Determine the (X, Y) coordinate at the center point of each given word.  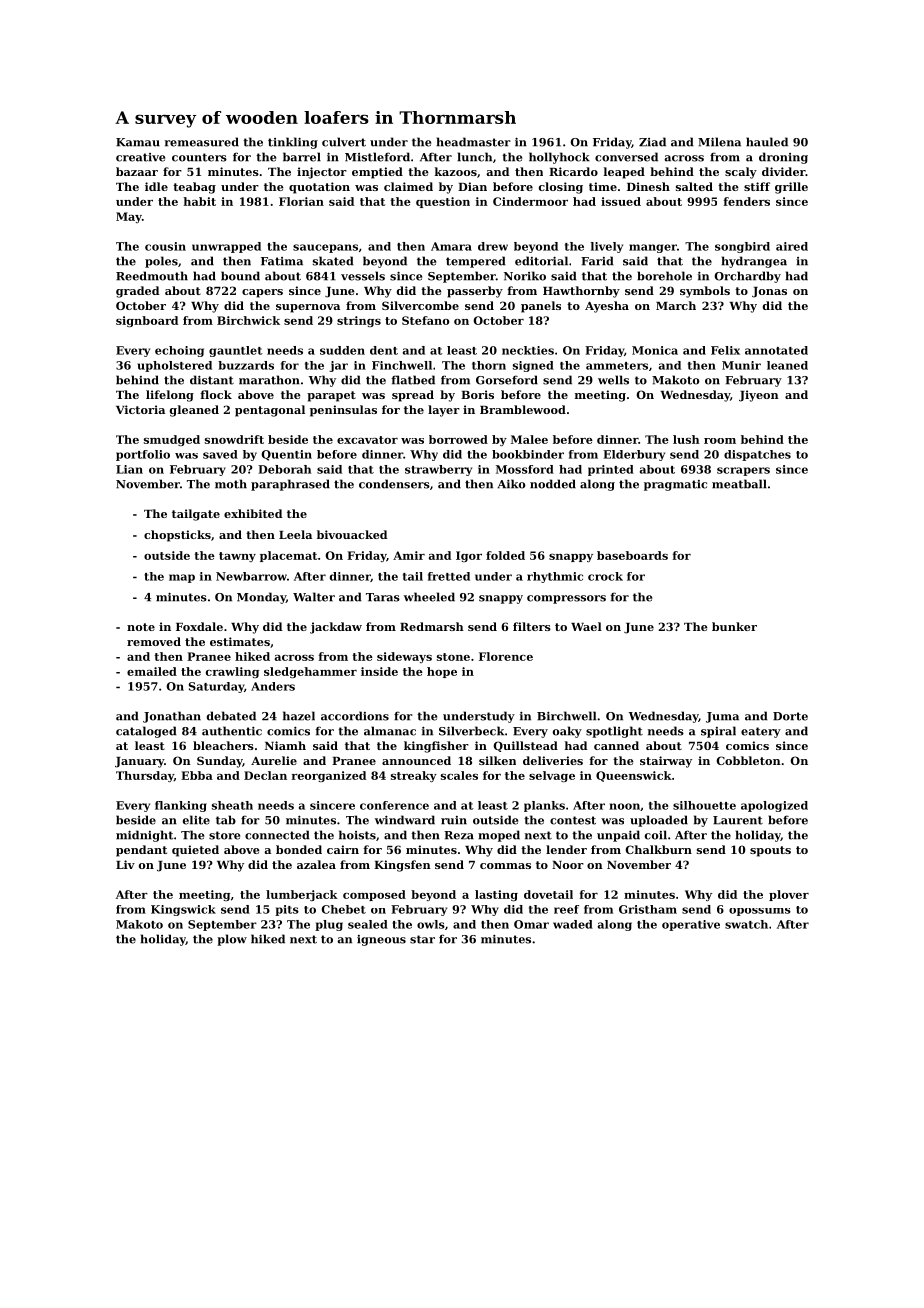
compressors (566, 599)
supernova (308, 308)
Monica (655, 350)
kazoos (456, 171)
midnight (144, 836)
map (182, 578)
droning (783, 158)
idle (156, 186)
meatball (739, 484)
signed (533, 366)
